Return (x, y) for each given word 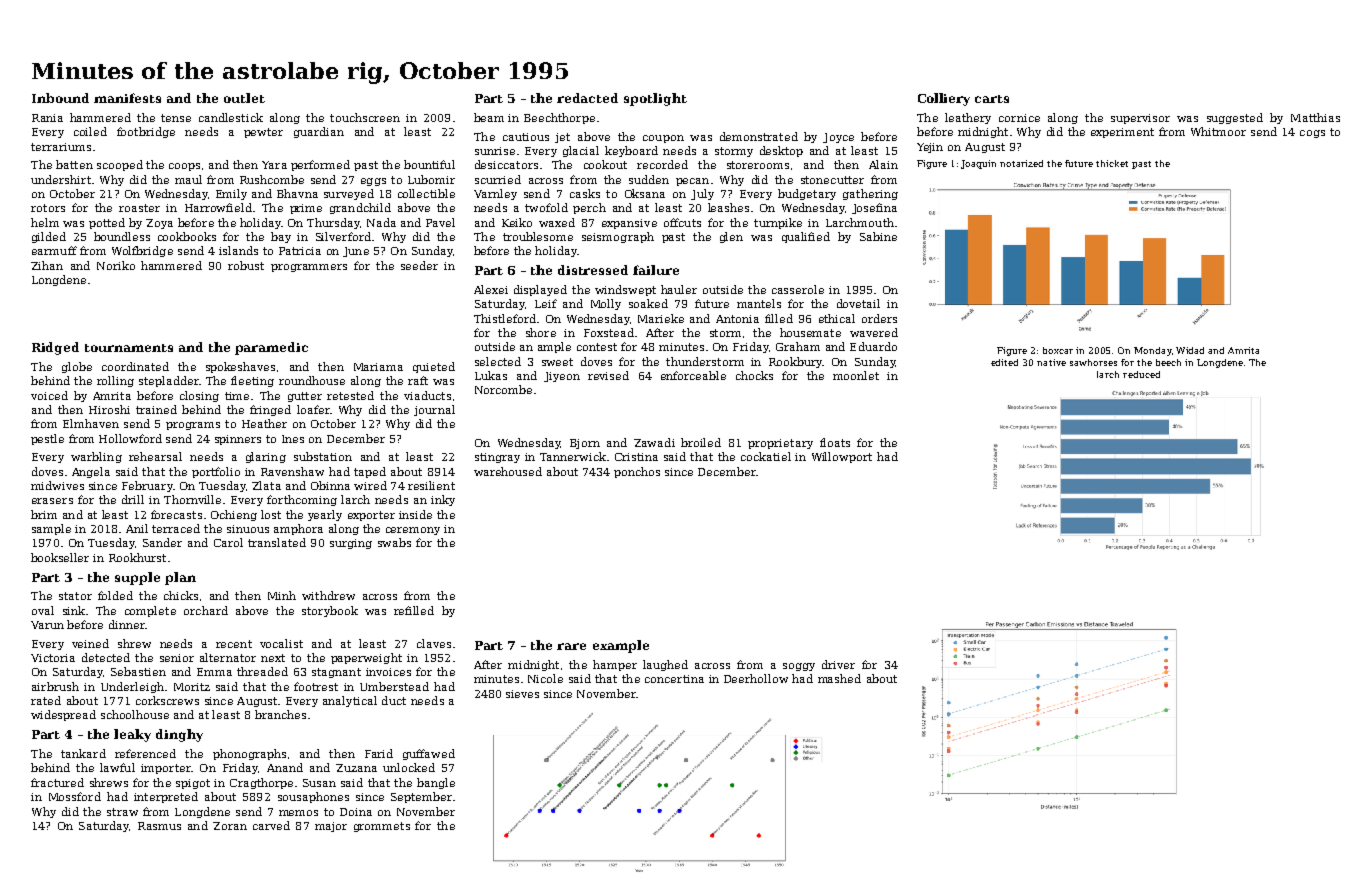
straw (122, 812)
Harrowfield (218, 207)
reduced (1141, 374)
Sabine (878, 236)
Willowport (842, 457)
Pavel (440, 222)
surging (351, 544)
